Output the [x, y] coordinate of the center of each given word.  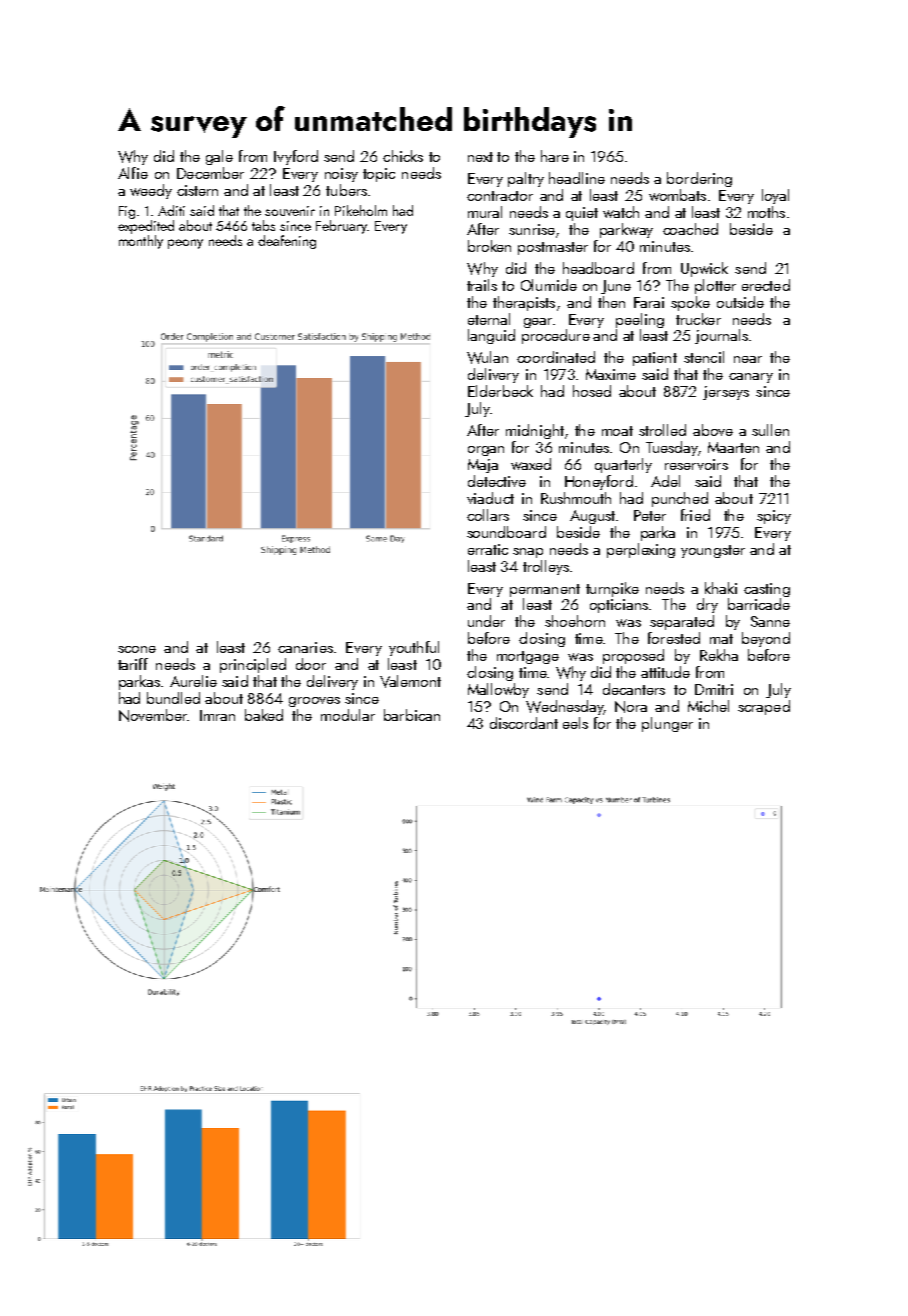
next [480, 157]
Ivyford [296, 157]
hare [555, 156]
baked [264, 715]
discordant [524, 723]
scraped [764, 707]
